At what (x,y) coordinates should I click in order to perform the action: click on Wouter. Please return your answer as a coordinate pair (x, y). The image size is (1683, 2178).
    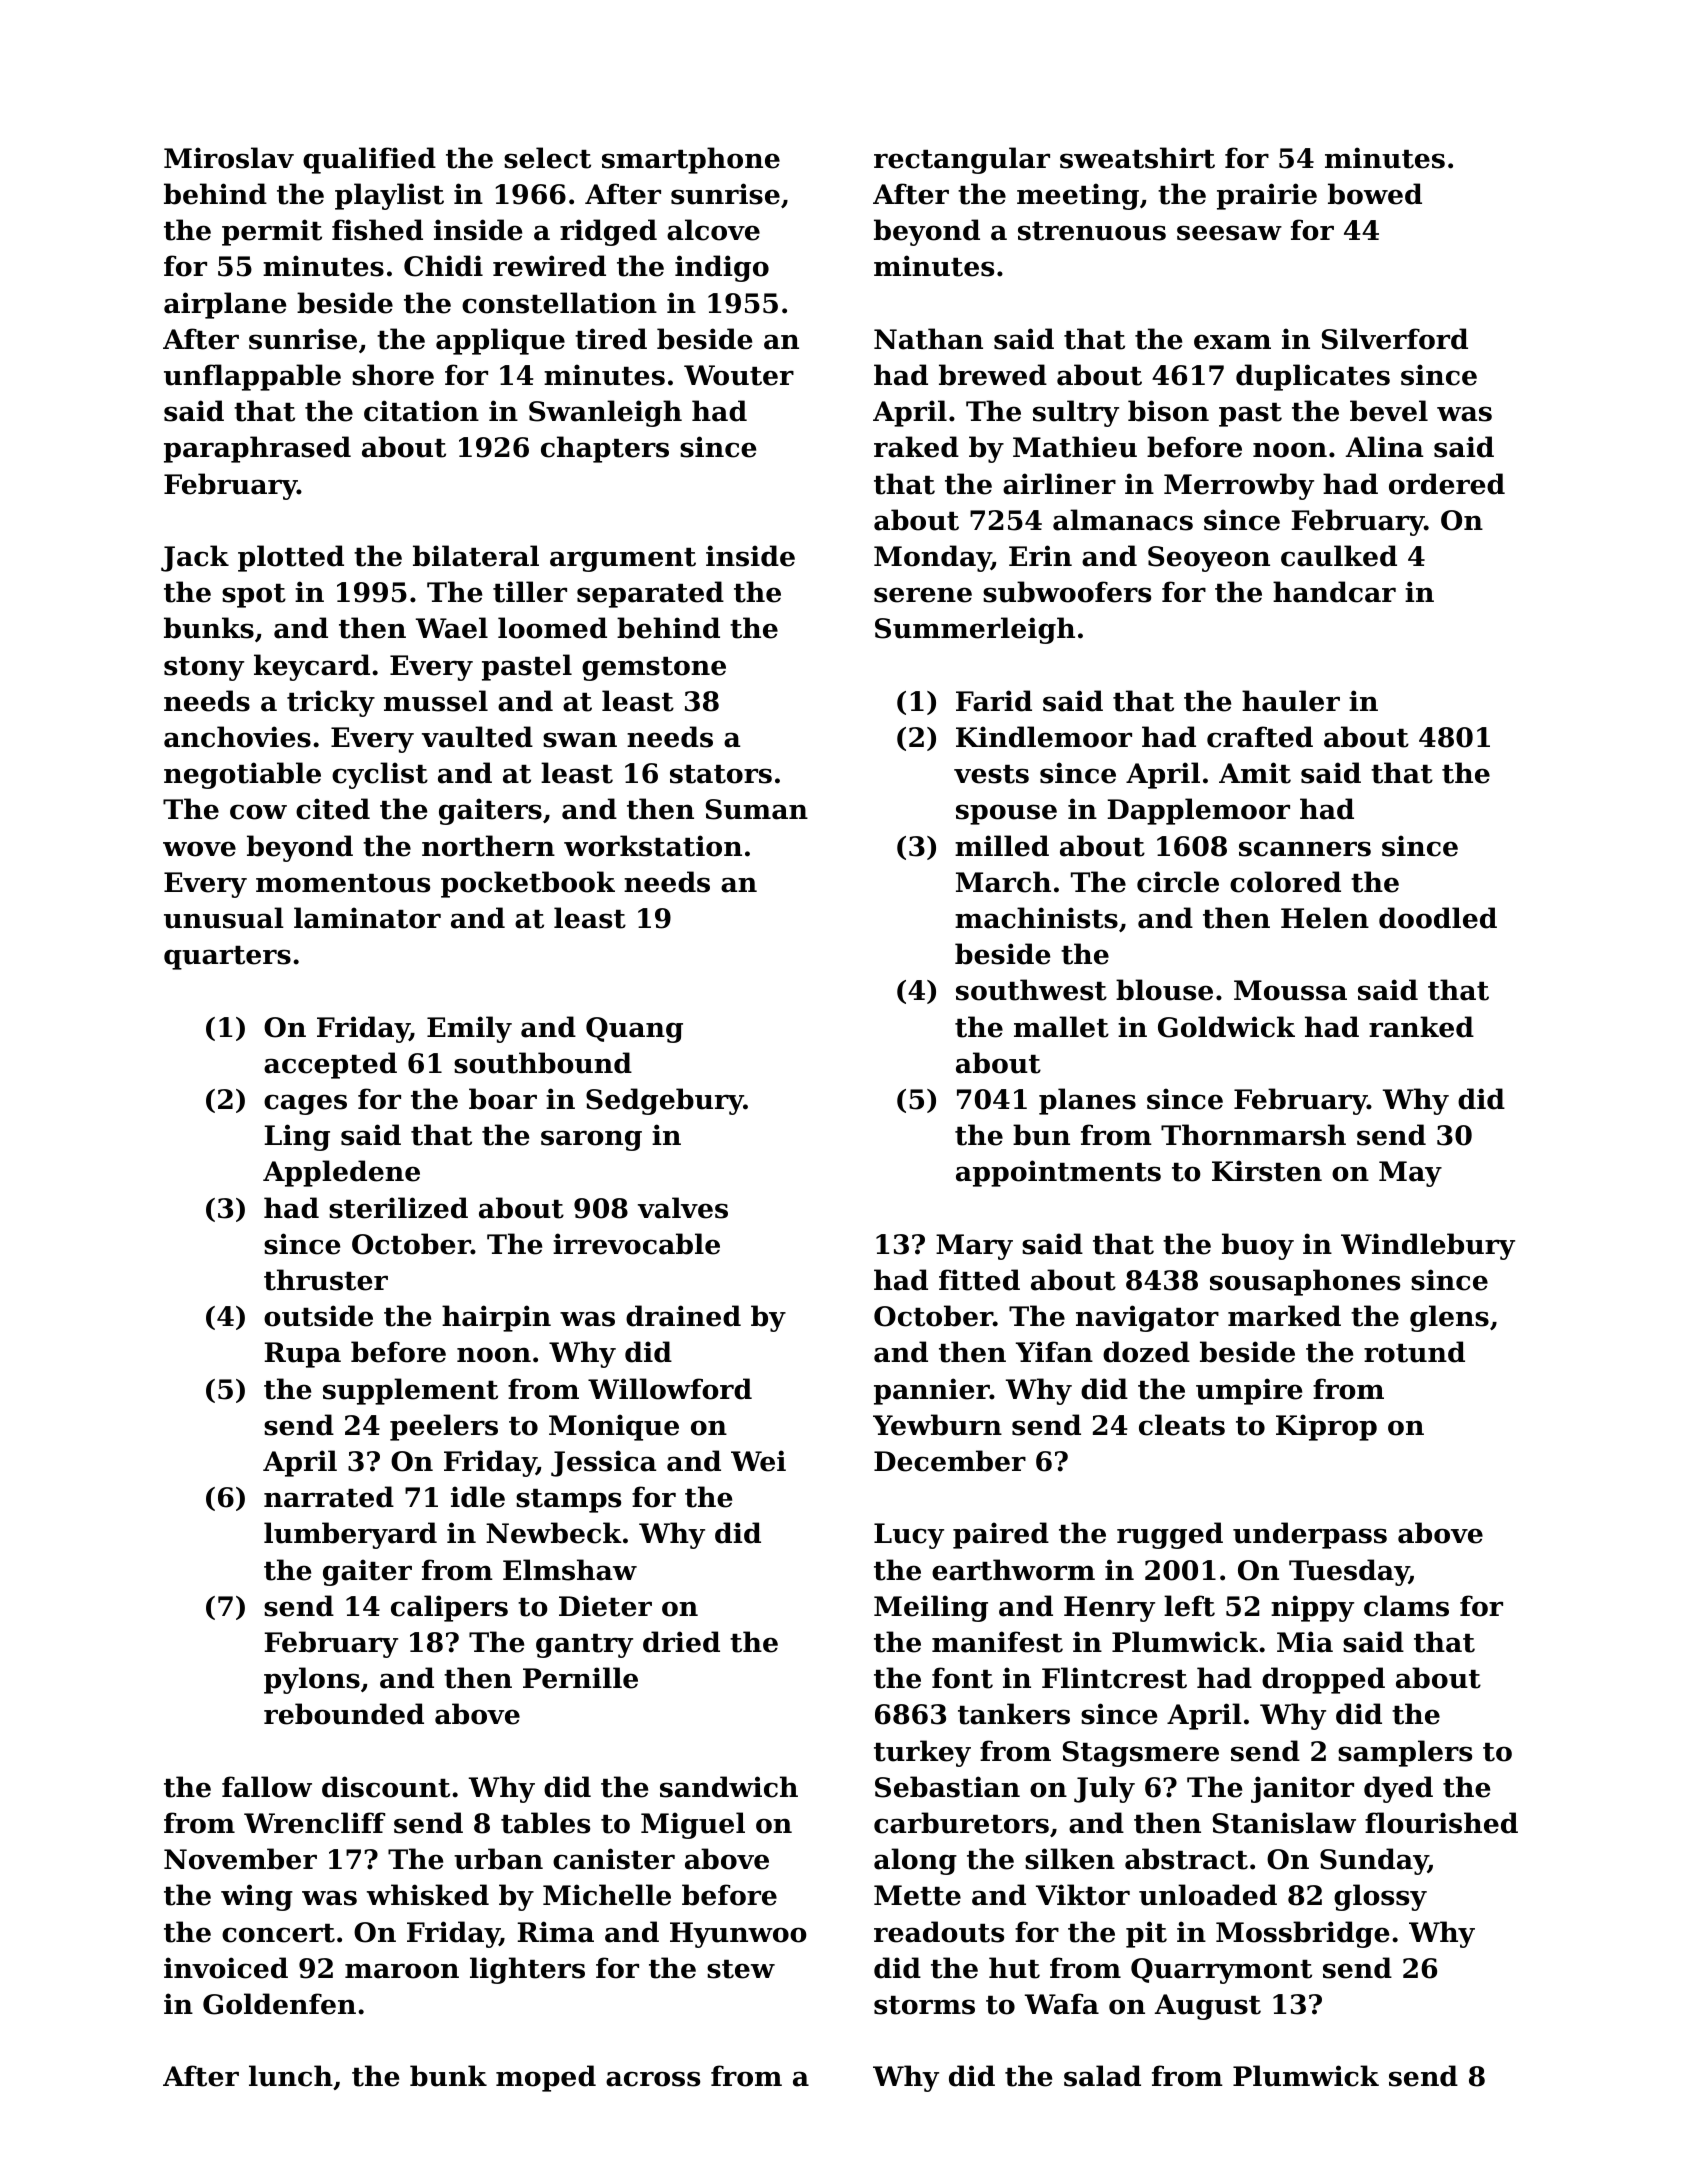
    Looking at the image, I should click on (739, 375).
